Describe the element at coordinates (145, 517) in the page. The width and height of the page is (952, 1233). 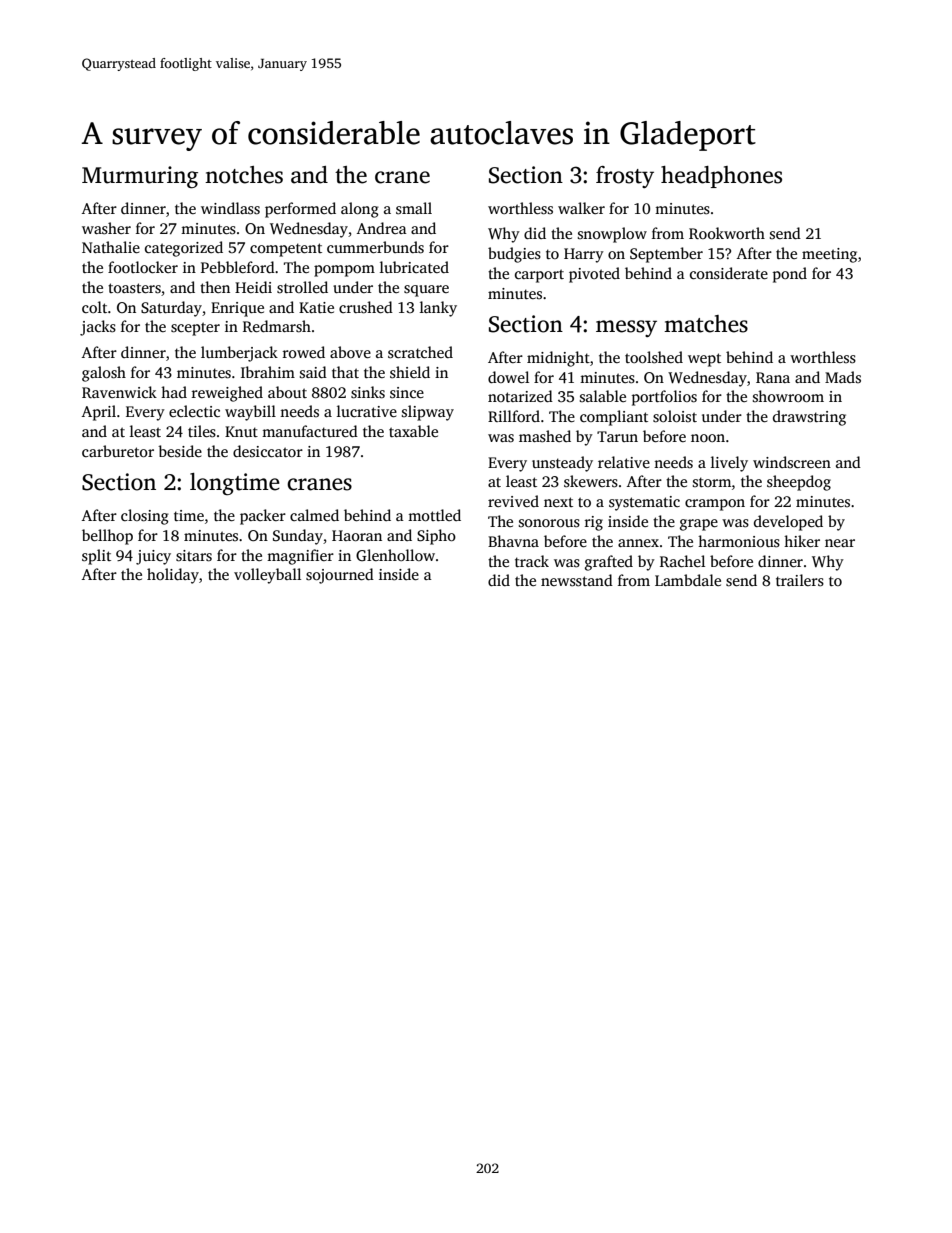
I see `closing` at that location.
